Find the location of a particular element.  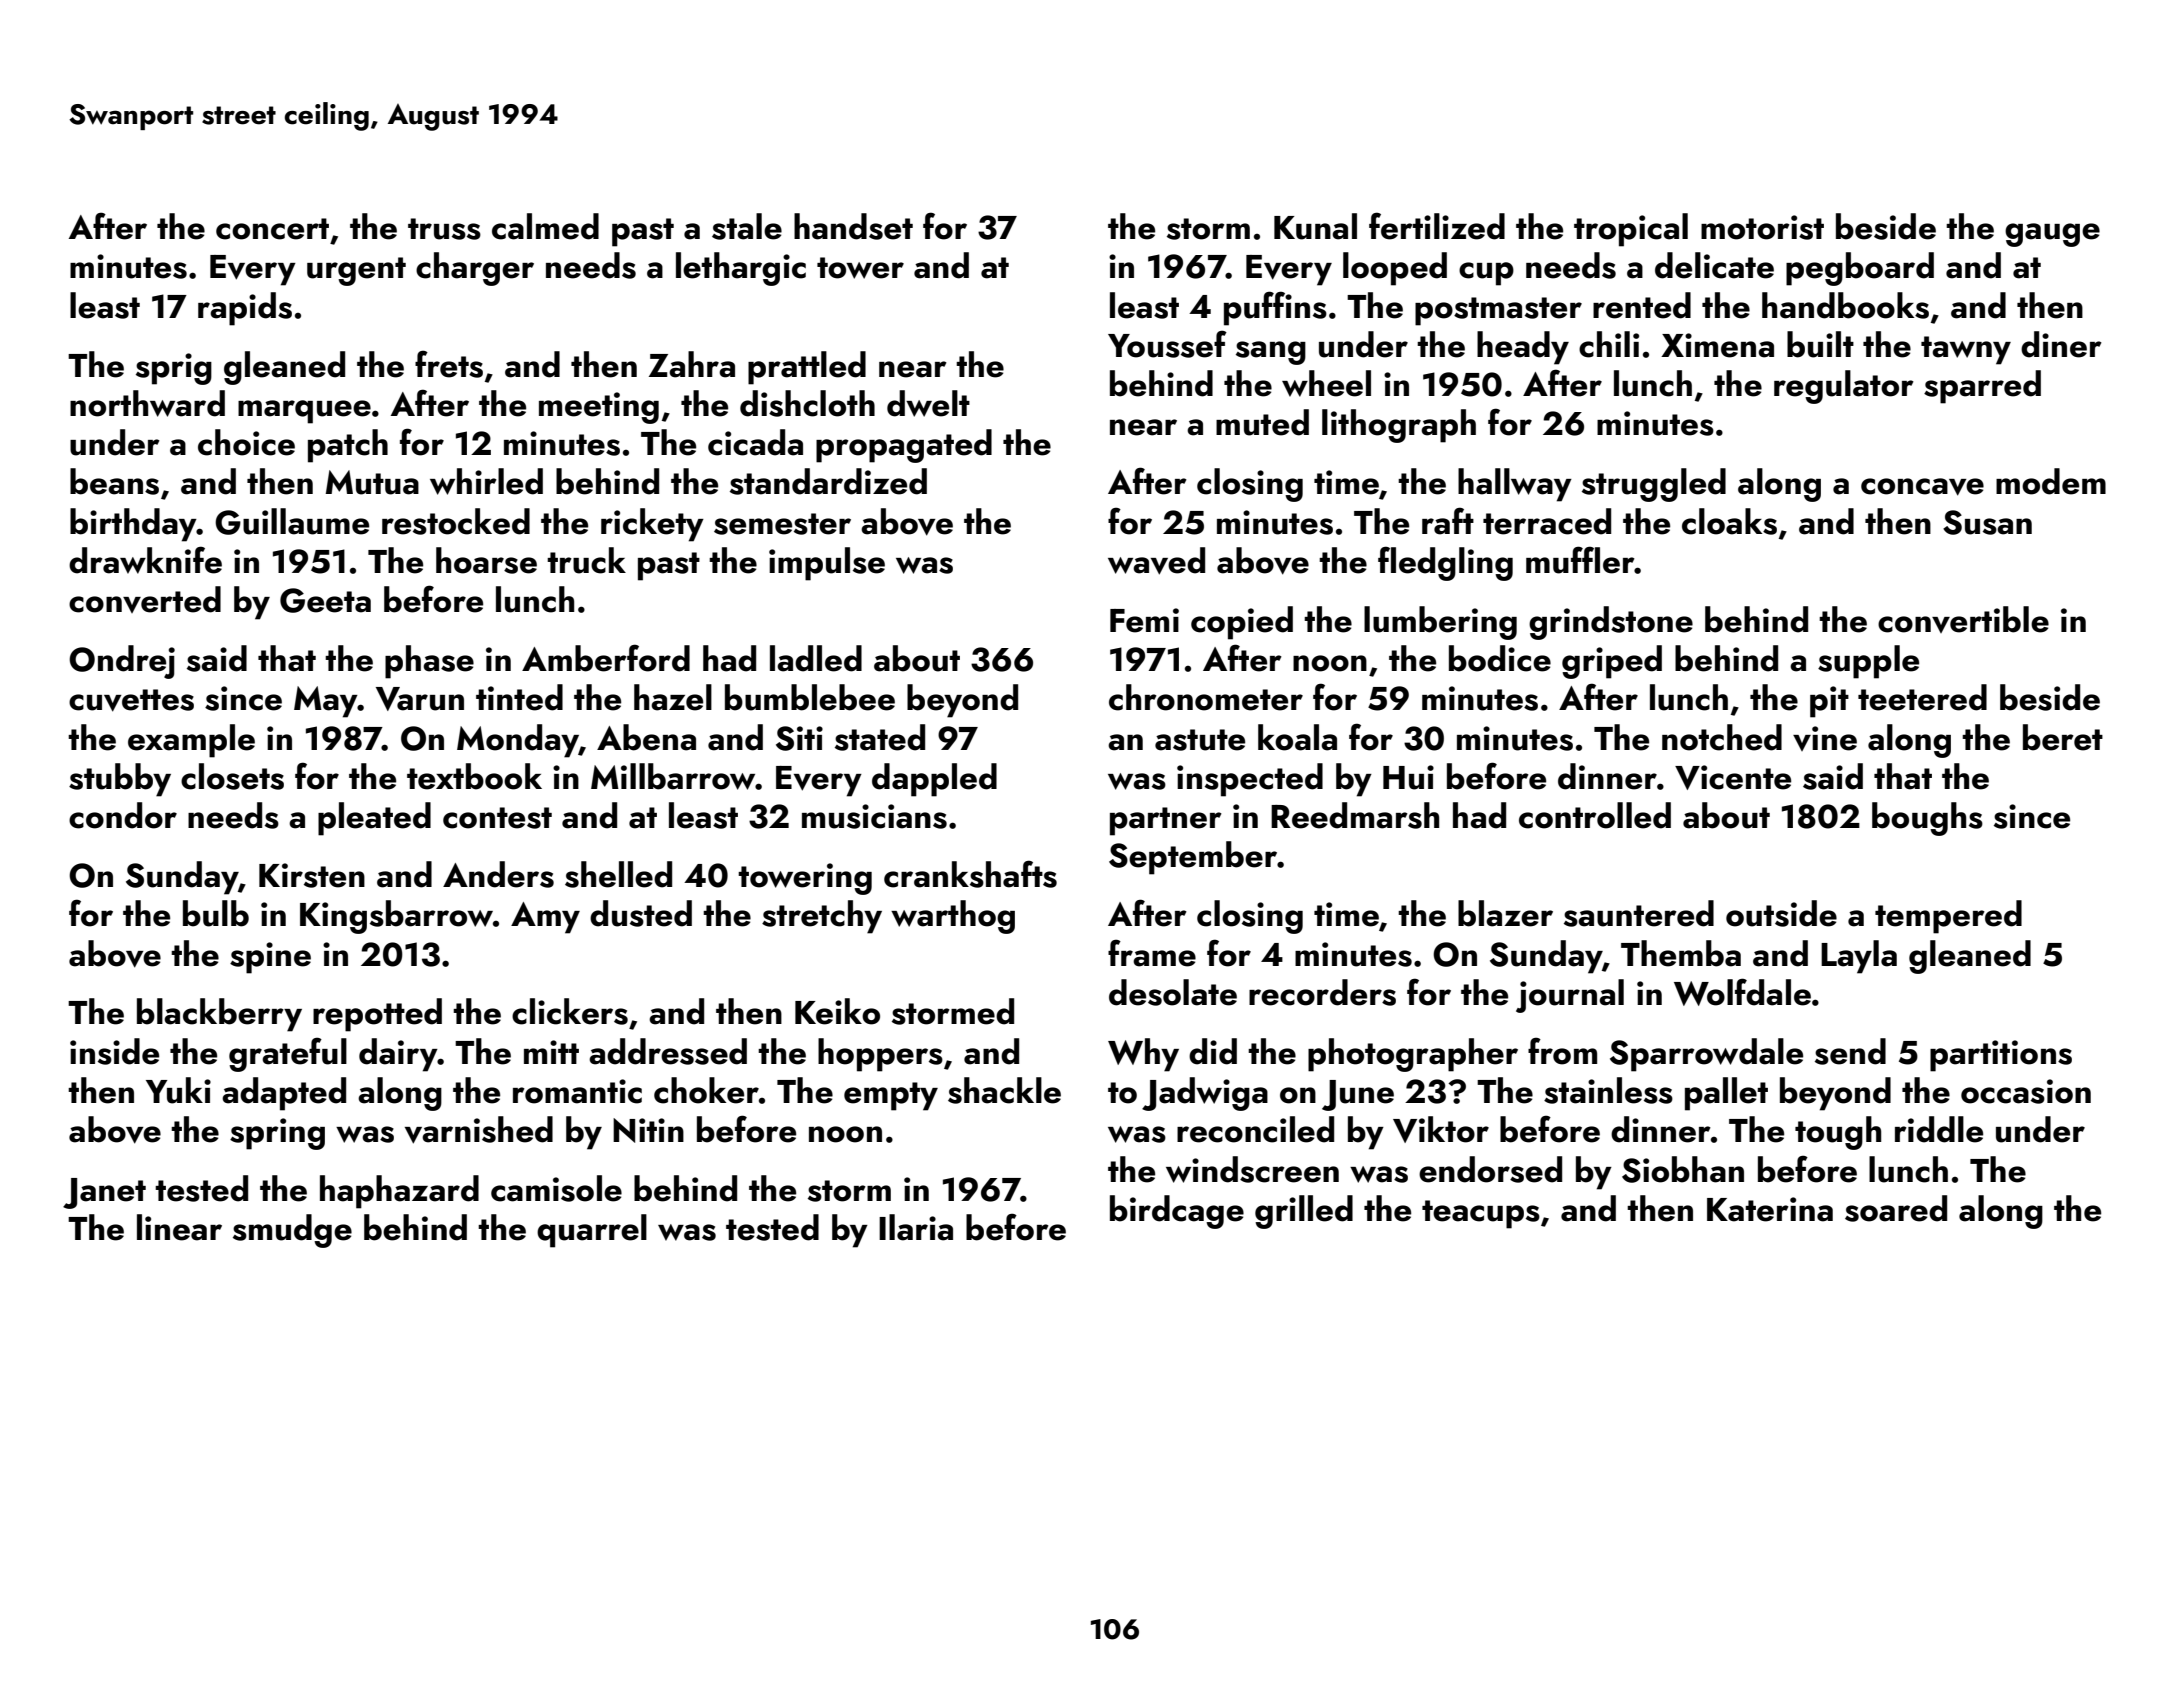

soared is located at coordinates (1896, 1208).
